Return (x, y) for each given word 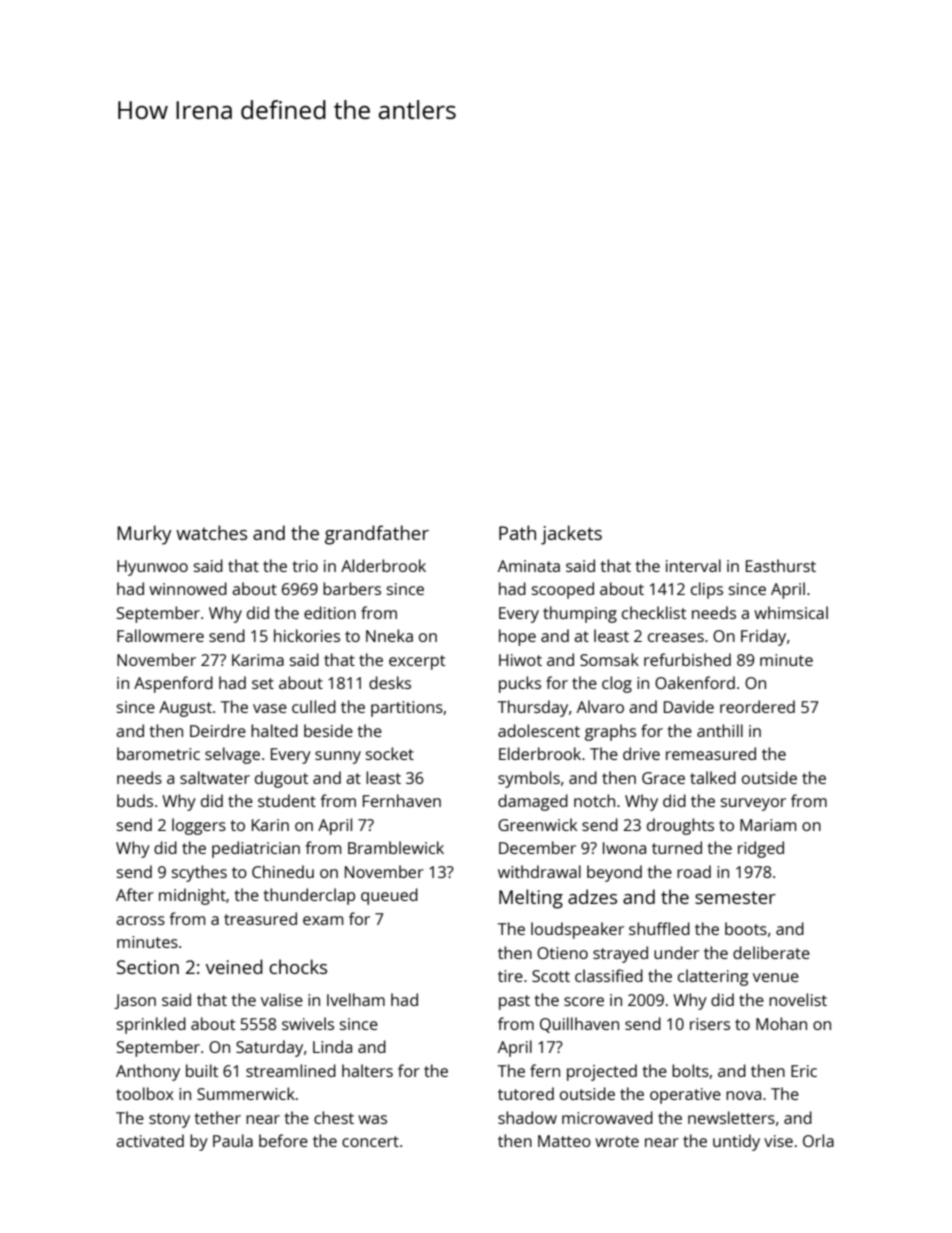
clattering (713, 977)
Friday (763, 637)
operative (685, 1096)
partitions (407, 709)
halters (367, 1070)
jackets (571, 535)
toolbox (145, 1093)
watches (211, 532)
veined (234, 966)
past (514, 1002)
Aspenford (173, 684)
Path (517, 532)
